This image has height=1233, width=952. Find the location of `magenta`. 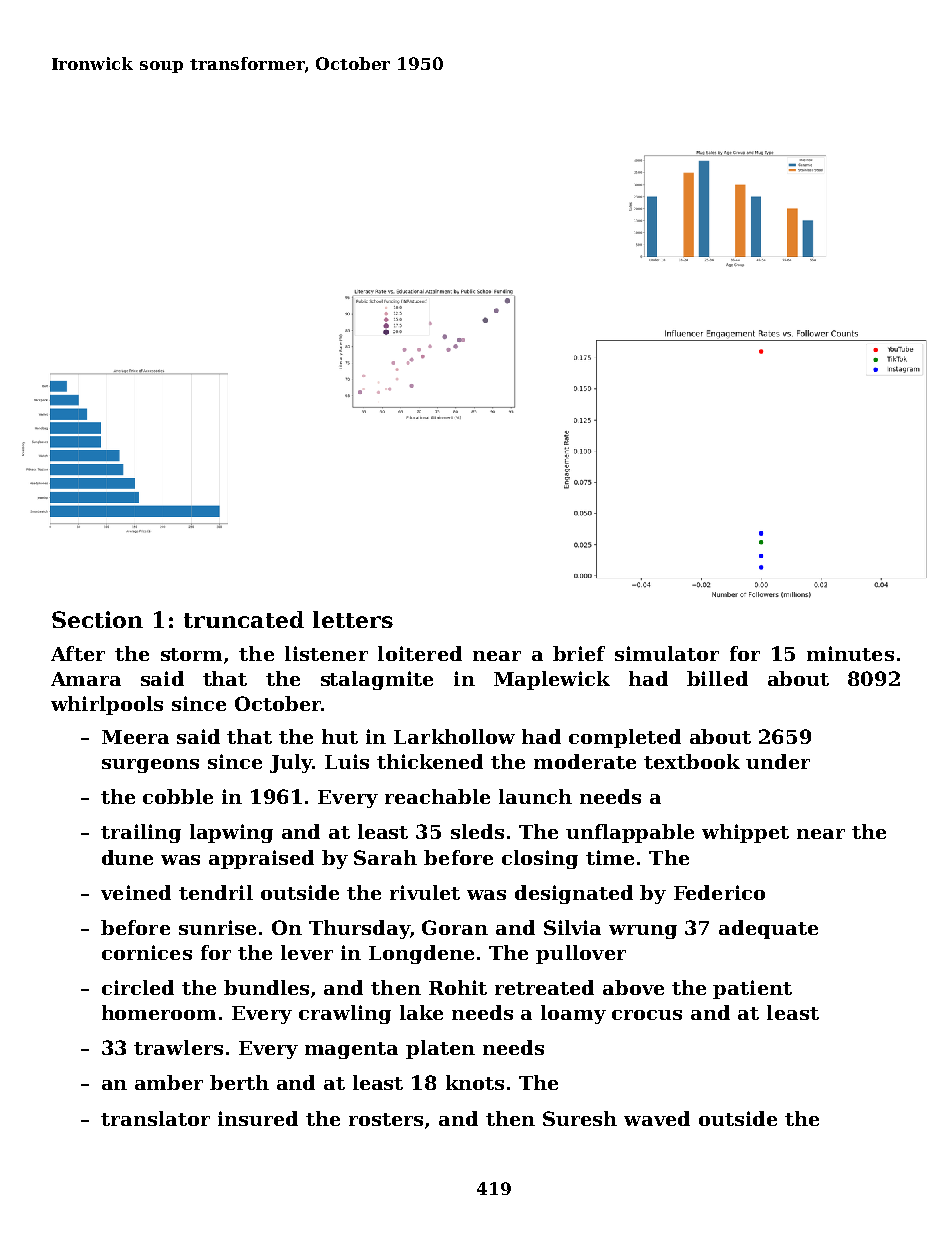

magenta is located at coordinates (351, 1050).
